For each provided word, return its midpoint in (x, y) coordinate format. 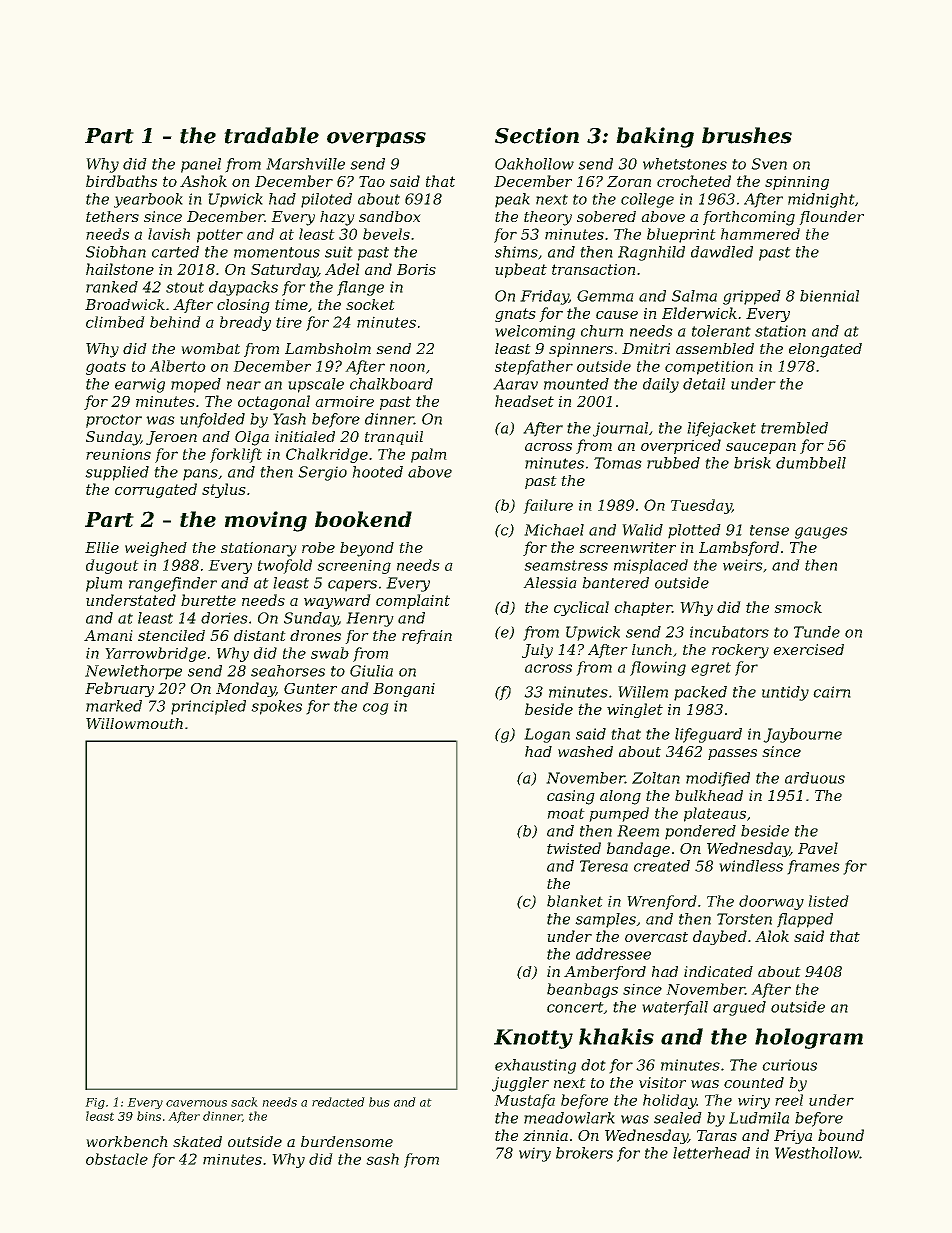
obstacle (117, 1159)
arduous (815, 778)
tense (769, 530)
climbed (115, 322)
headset (524, 401)
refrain (427, 637)
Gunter (310, 688)
